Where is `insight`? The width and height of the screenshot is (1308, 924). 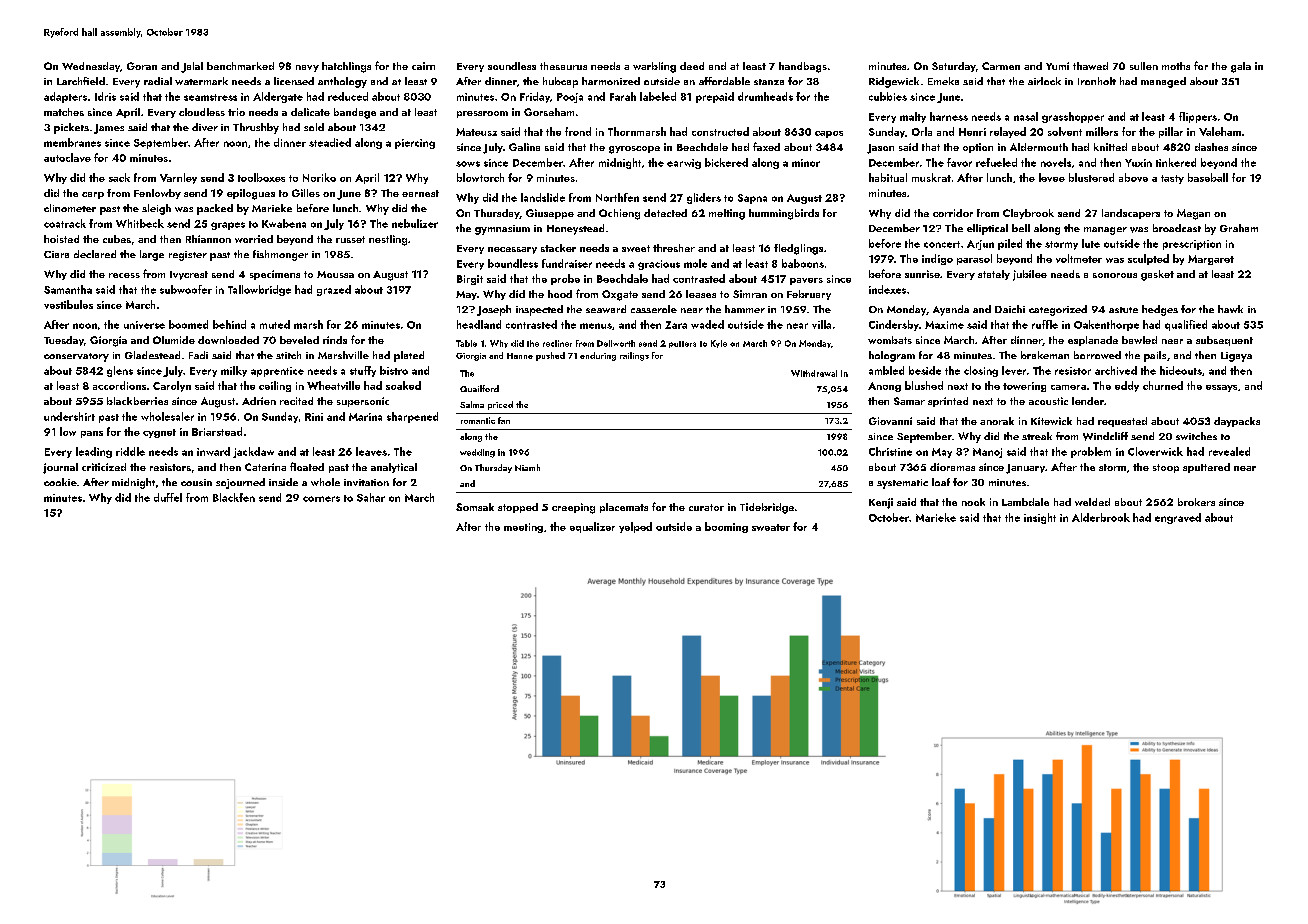
insight is located at coordinates (1040, 518).
